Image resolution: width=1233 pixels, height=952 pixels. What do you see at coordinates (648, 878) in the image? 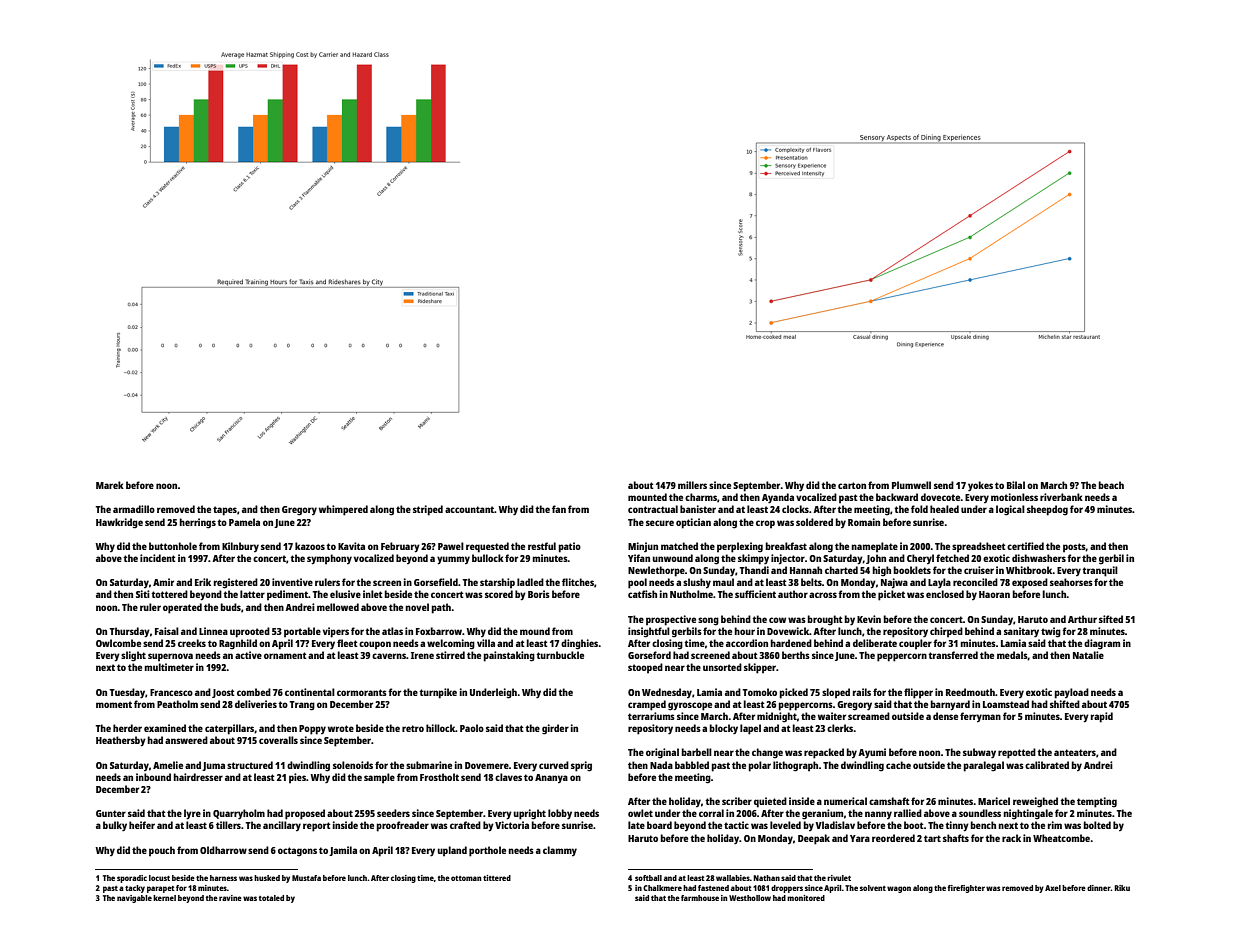
I see `softball` at bounding box center [648, 878].
